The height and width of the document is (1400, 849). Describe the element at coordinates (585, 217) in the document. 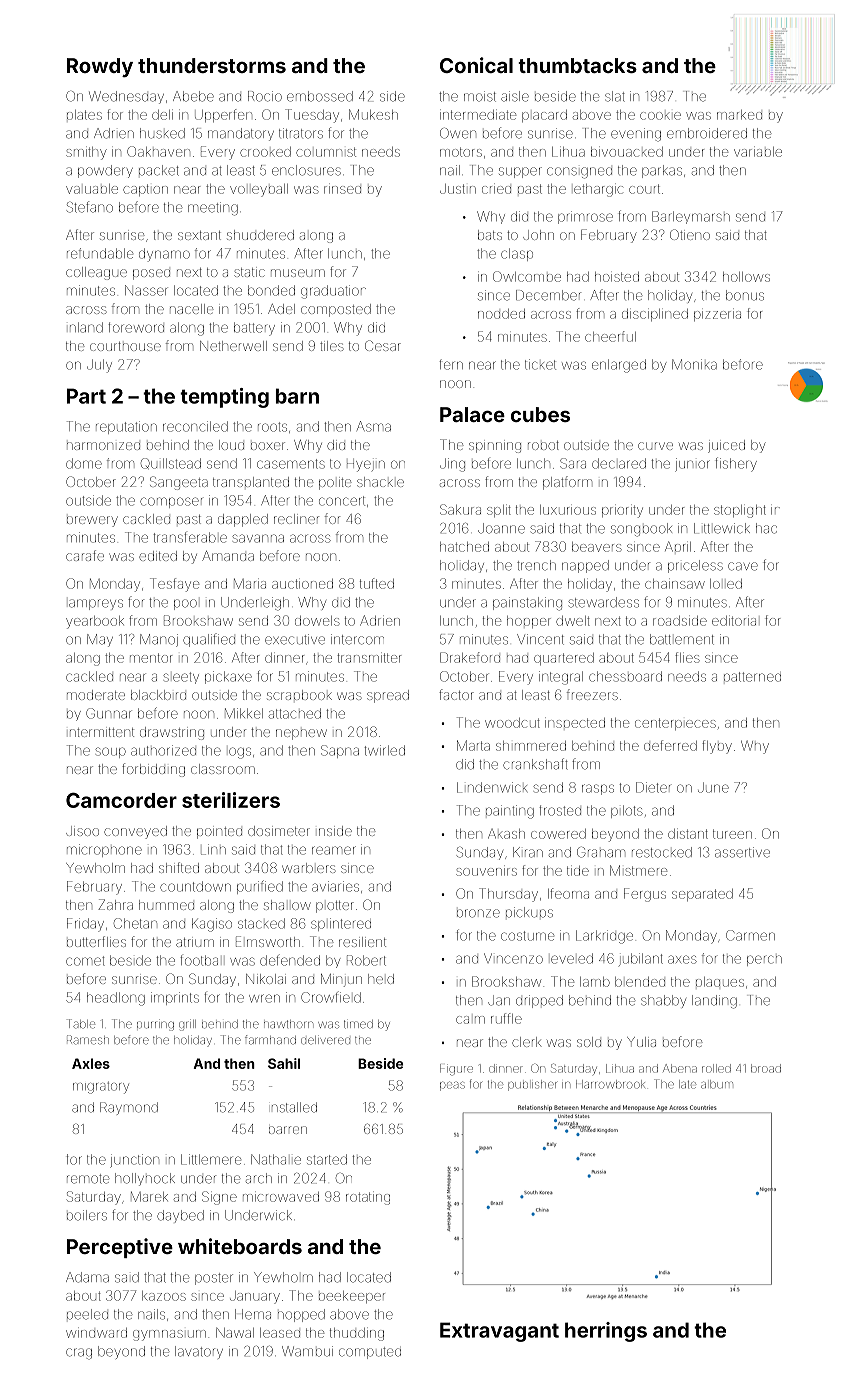

I see `primrose` at that location.
